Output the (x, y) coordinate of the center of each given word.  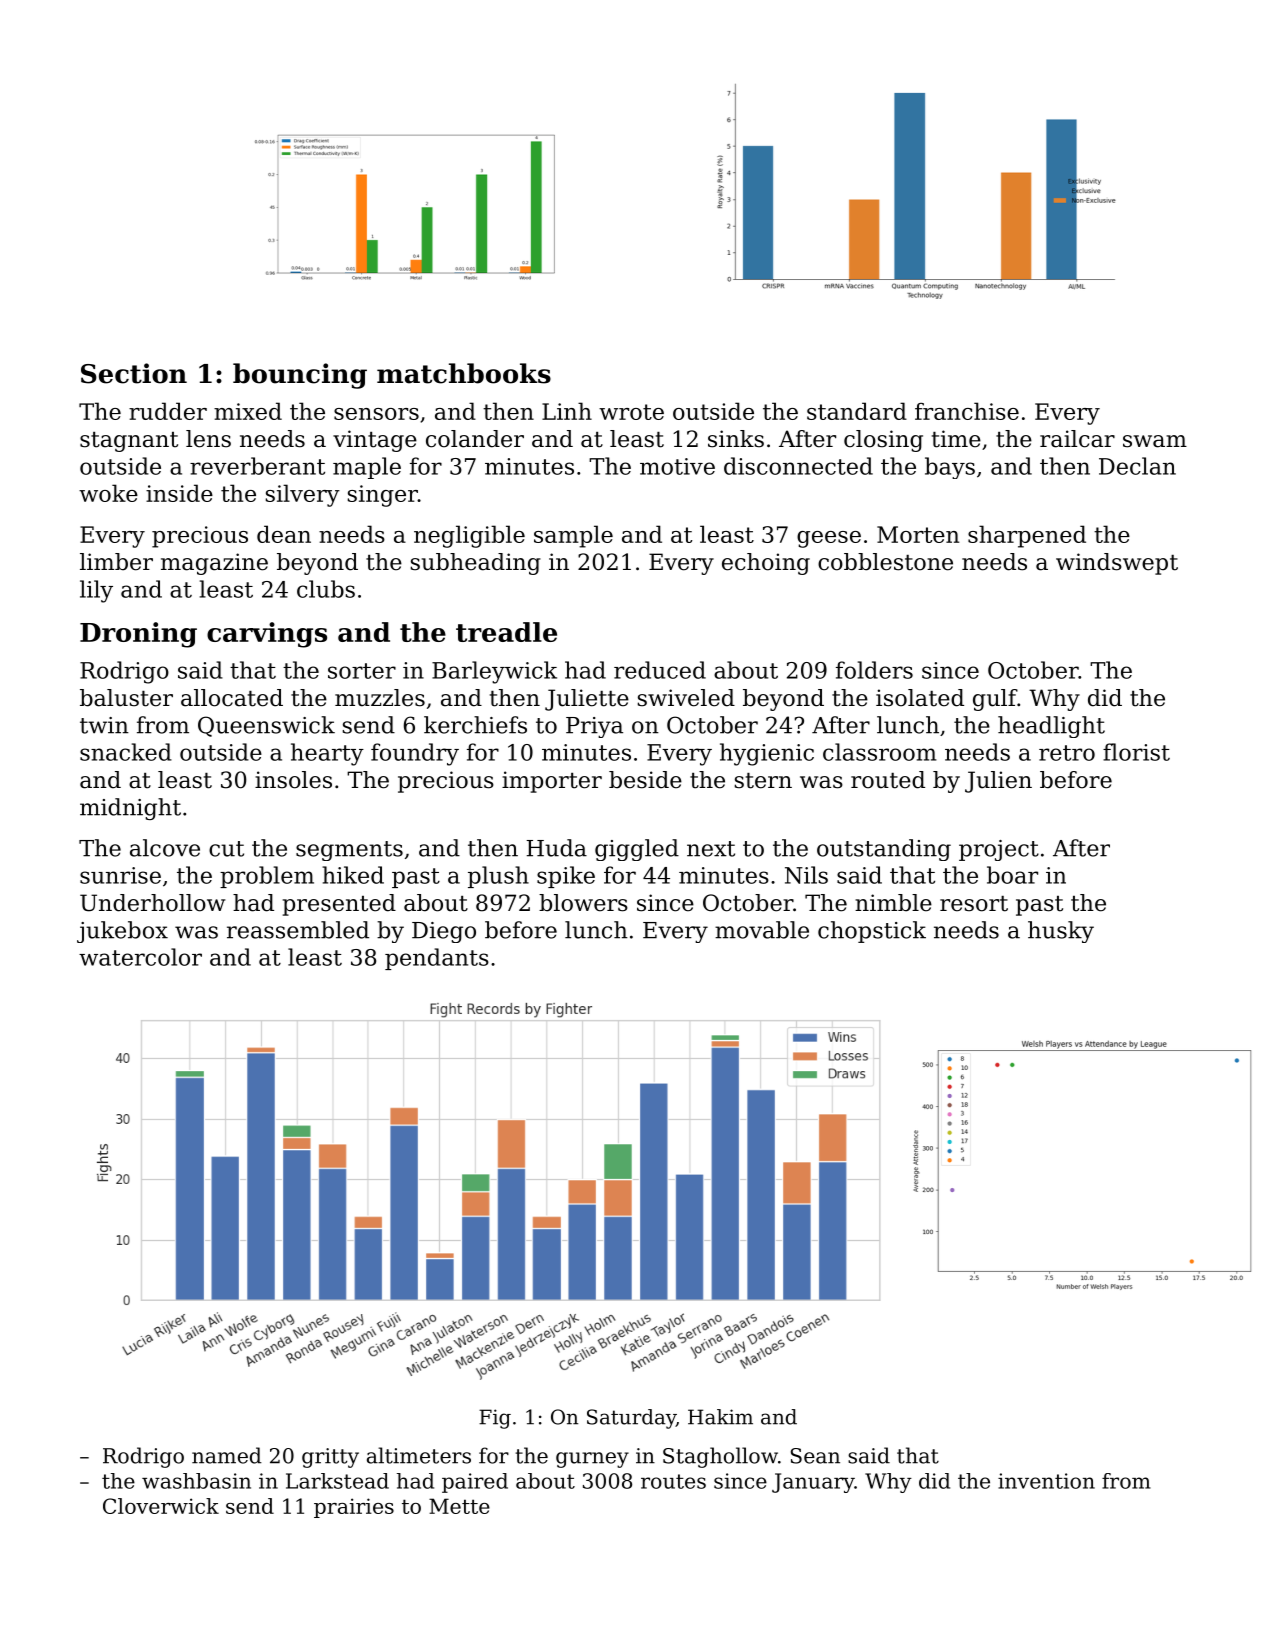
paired (475, 1483)
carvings (267, 635)
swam (1155, 441)
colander (475, 439)
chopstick (872, 932)
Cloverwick (161, 1506)
